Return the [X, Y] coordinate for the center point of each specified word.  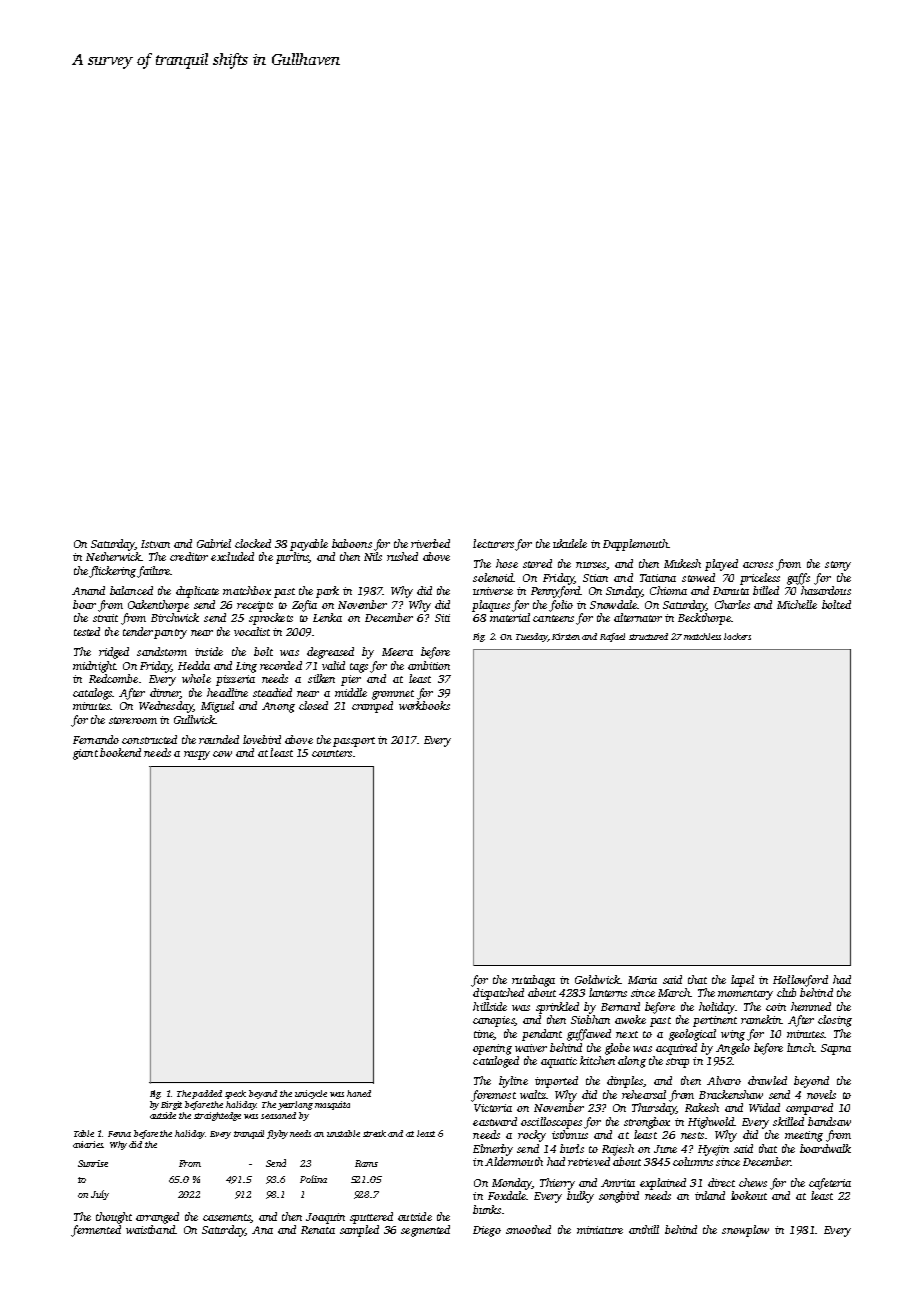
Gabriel [214, 543]
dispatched [498, 994]
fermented [96, 1231]
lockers [737, 636]
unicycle [311, 1094]
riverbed [430, 543]
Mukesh [682, 563]
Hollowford [800, 981]
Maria [642, 980]
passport [354, 742]
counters [332, 753]
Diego [487, 1231]
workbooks [424, 705]
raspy [197, 755]
